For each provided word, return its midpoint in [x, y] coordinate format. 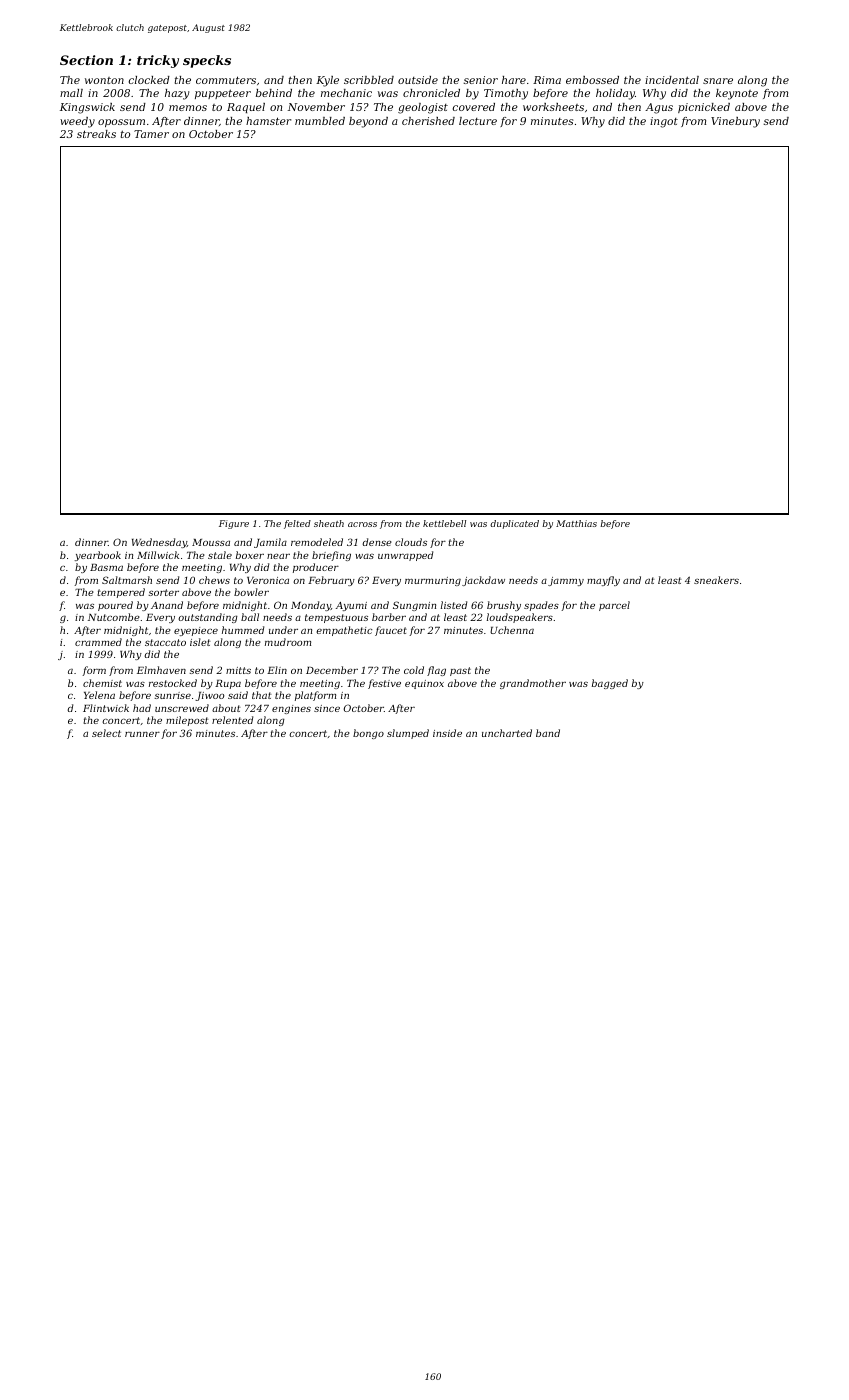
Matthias [576, 523]
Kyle [327, 81]
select [106, 733]
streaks [96, 134]
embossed [592, 80]
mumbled [320, 121]
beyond [368, 122]
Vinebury [735, 122]
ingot [664, 122]
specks [207, 61]
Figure [234, 524]
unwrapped [405, 556]
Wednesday [159, 543]
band [548, 733]
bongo [368, 734]
